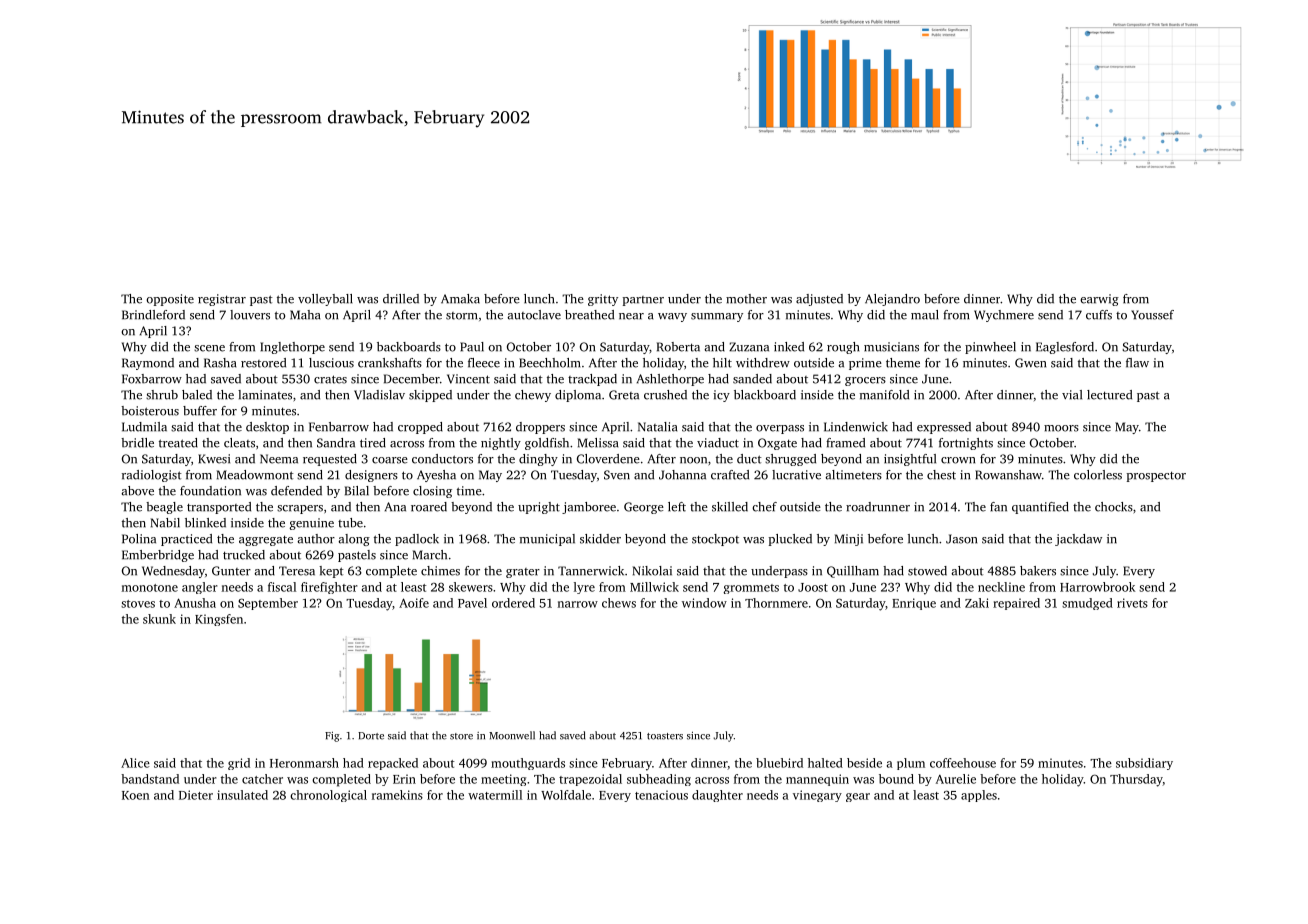 The width and height of the document is (1308, 924). I want to click on Alice, so click(135, 763).
